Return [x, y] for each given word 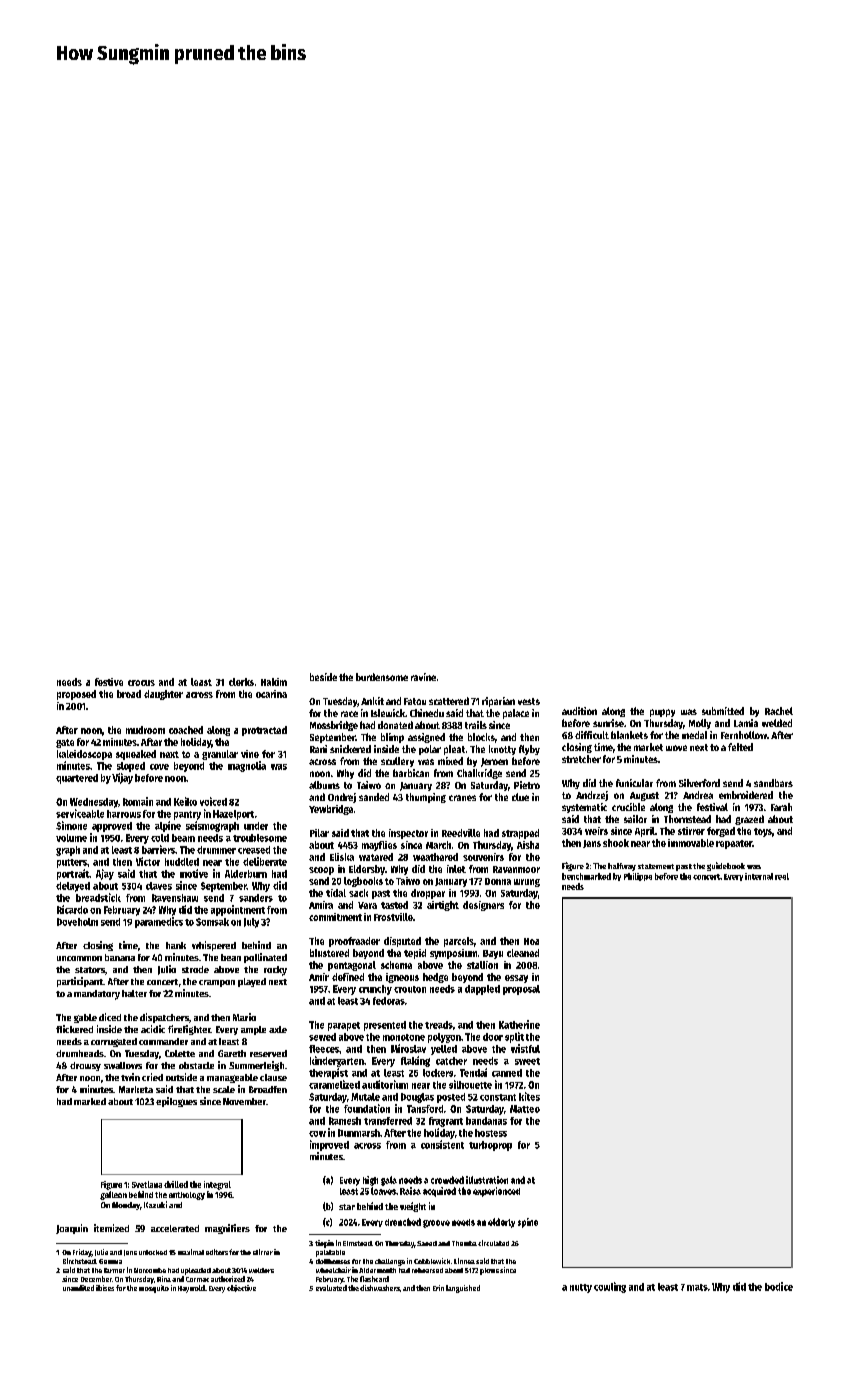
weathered [435, 857]
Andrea [698, 795]
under [256, 826]
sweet [527, 1061]
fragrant [446, 1122]
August [644, 796]
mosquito [154, 1289]
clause [273, 1077]
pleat [454, 750]
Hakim [274, 682]
